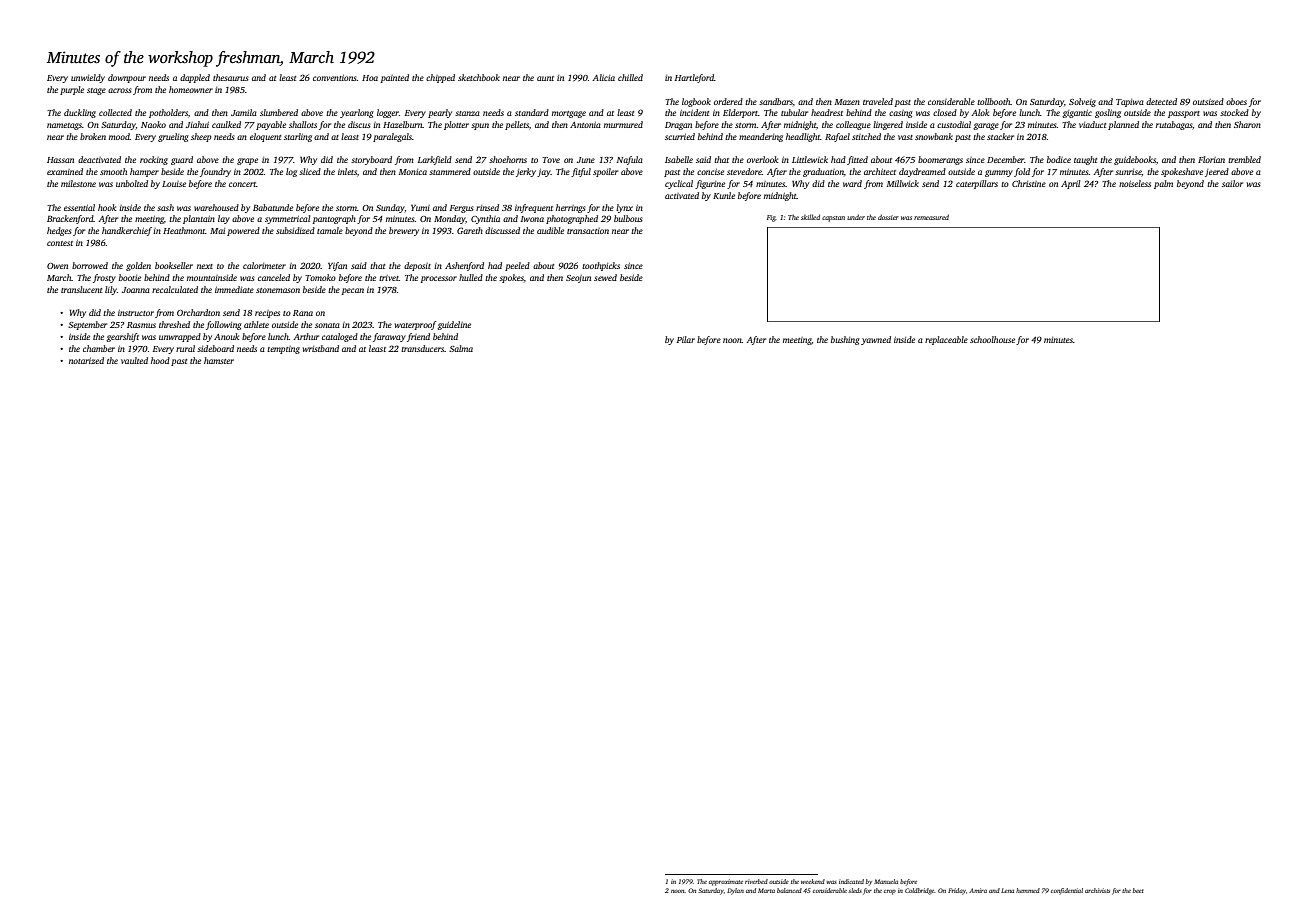 The image size is (1308, 924). What do you see at coordinates (686, 339) in the screenshot?
I see `Pilar` at bounding box center [686, 339].
